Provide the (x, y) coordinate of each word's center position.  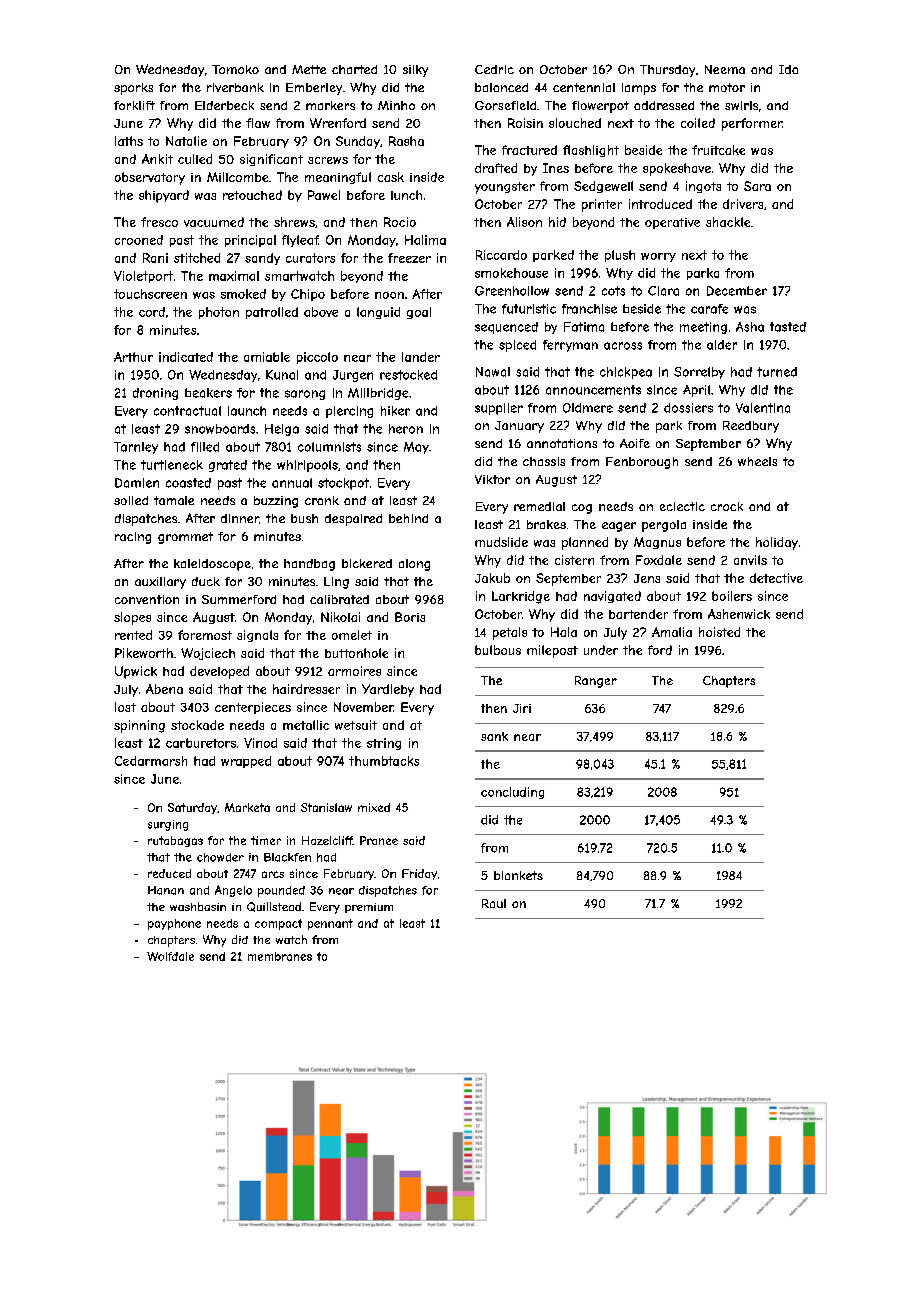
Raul (494, 903)
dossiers (688, 408)
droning (155, 394)
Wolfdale (170, 956)
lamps (639, 89)
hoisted (719, 632)
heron (406, 429)
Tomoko (235, 69)
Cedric (494, 69)
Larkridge (521, 597)
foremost (205, 635)
